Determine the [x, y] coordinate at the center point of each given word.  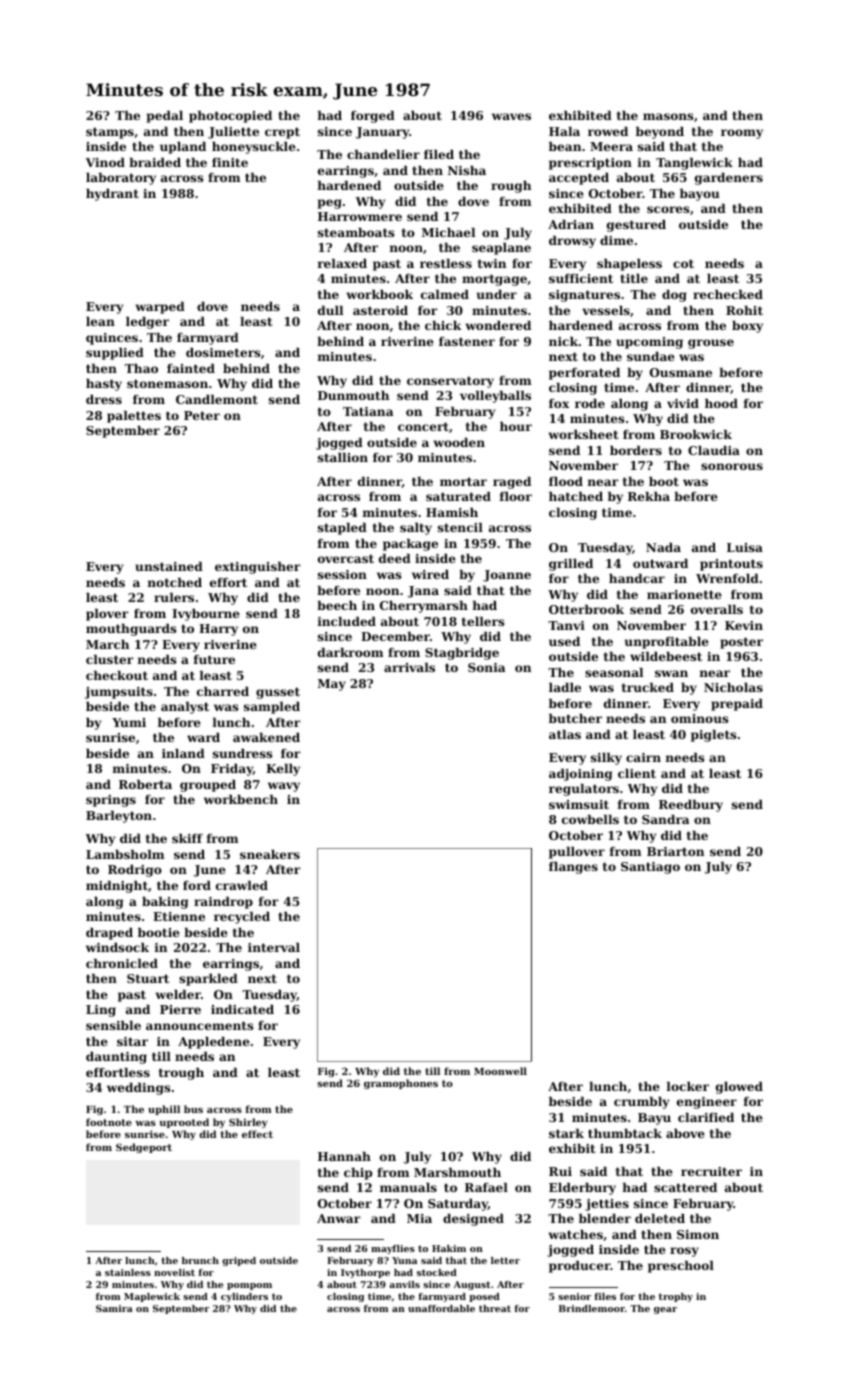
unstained [169, 566]
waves [511, 116]
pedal [165, 117]
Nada [663, 547]
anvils [404, 1284]
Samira [114, 1308]
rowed [608, 131]
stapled [342, 529]
